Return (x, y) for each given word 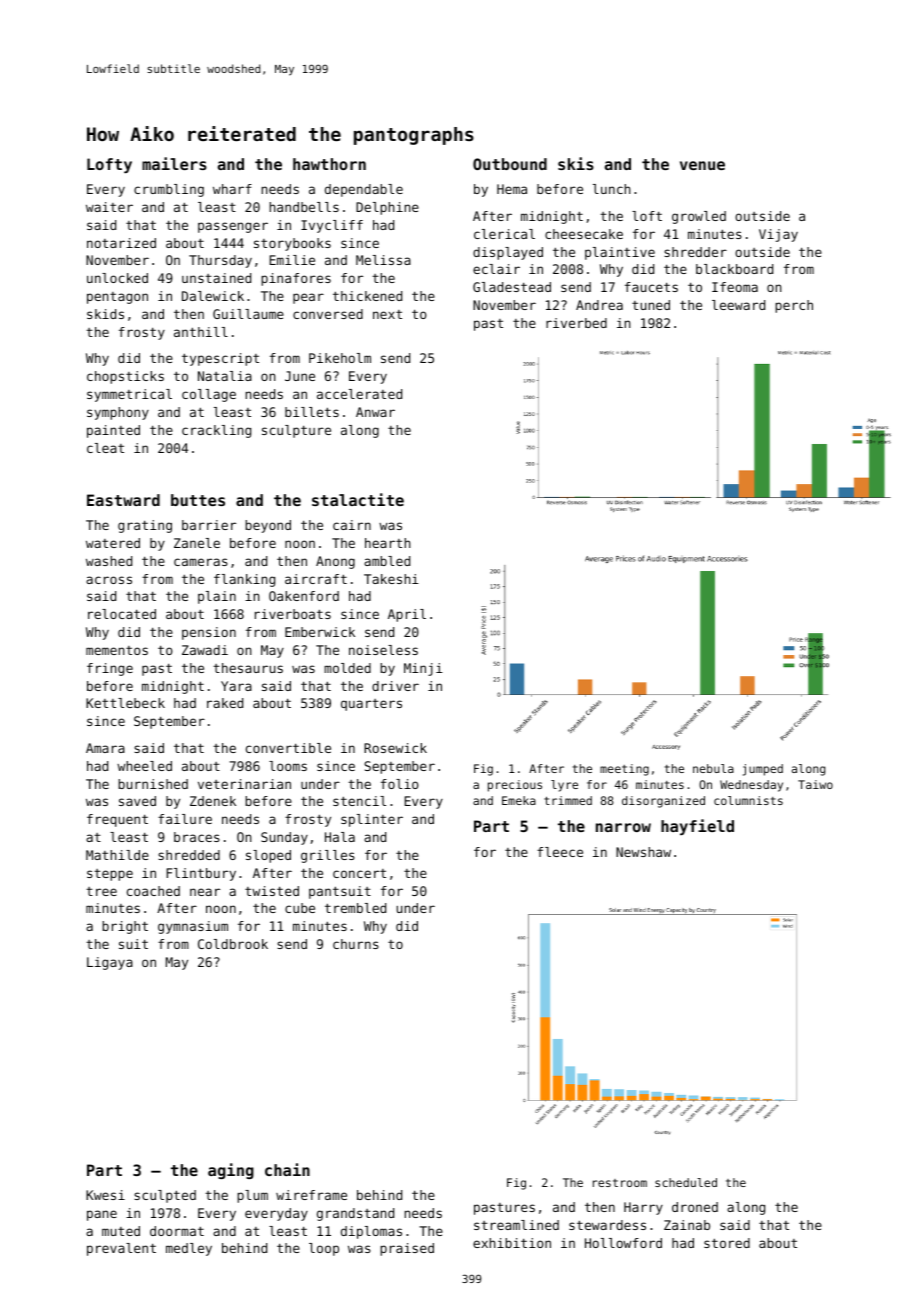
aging (231, 1171)
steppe (110, 875)
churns (356, 944)
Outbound (510, 164)
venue (702, 165)
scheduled (686, 1182)
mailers (174, 163)
